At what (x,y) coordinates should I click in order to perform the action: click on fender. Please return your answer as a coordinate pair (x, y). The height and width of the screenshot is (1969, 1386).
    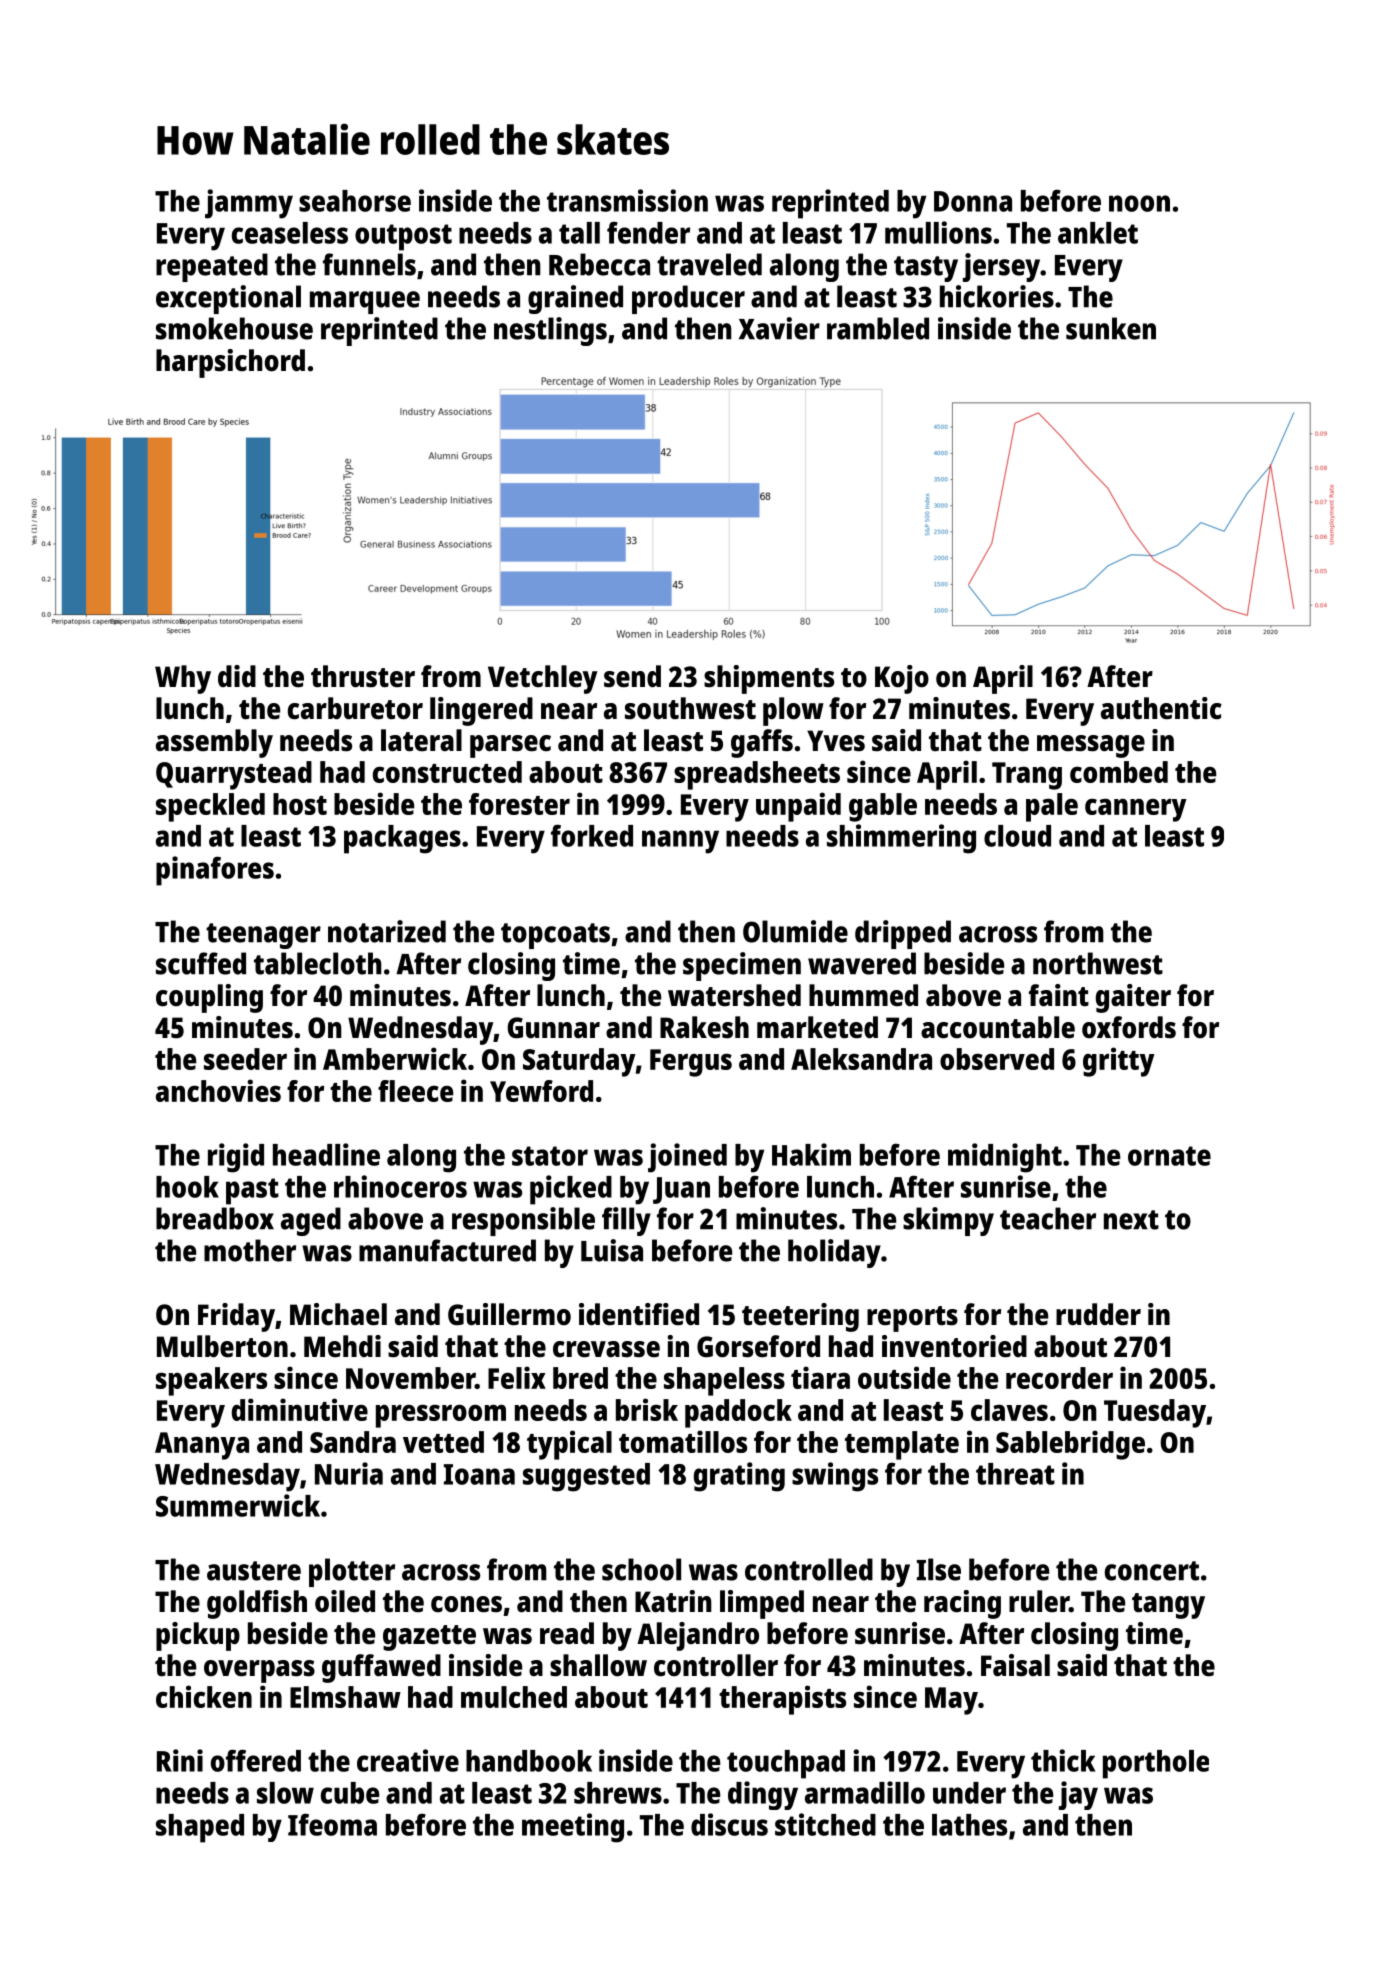
    Looking at the image, I should click on (648, 232).
